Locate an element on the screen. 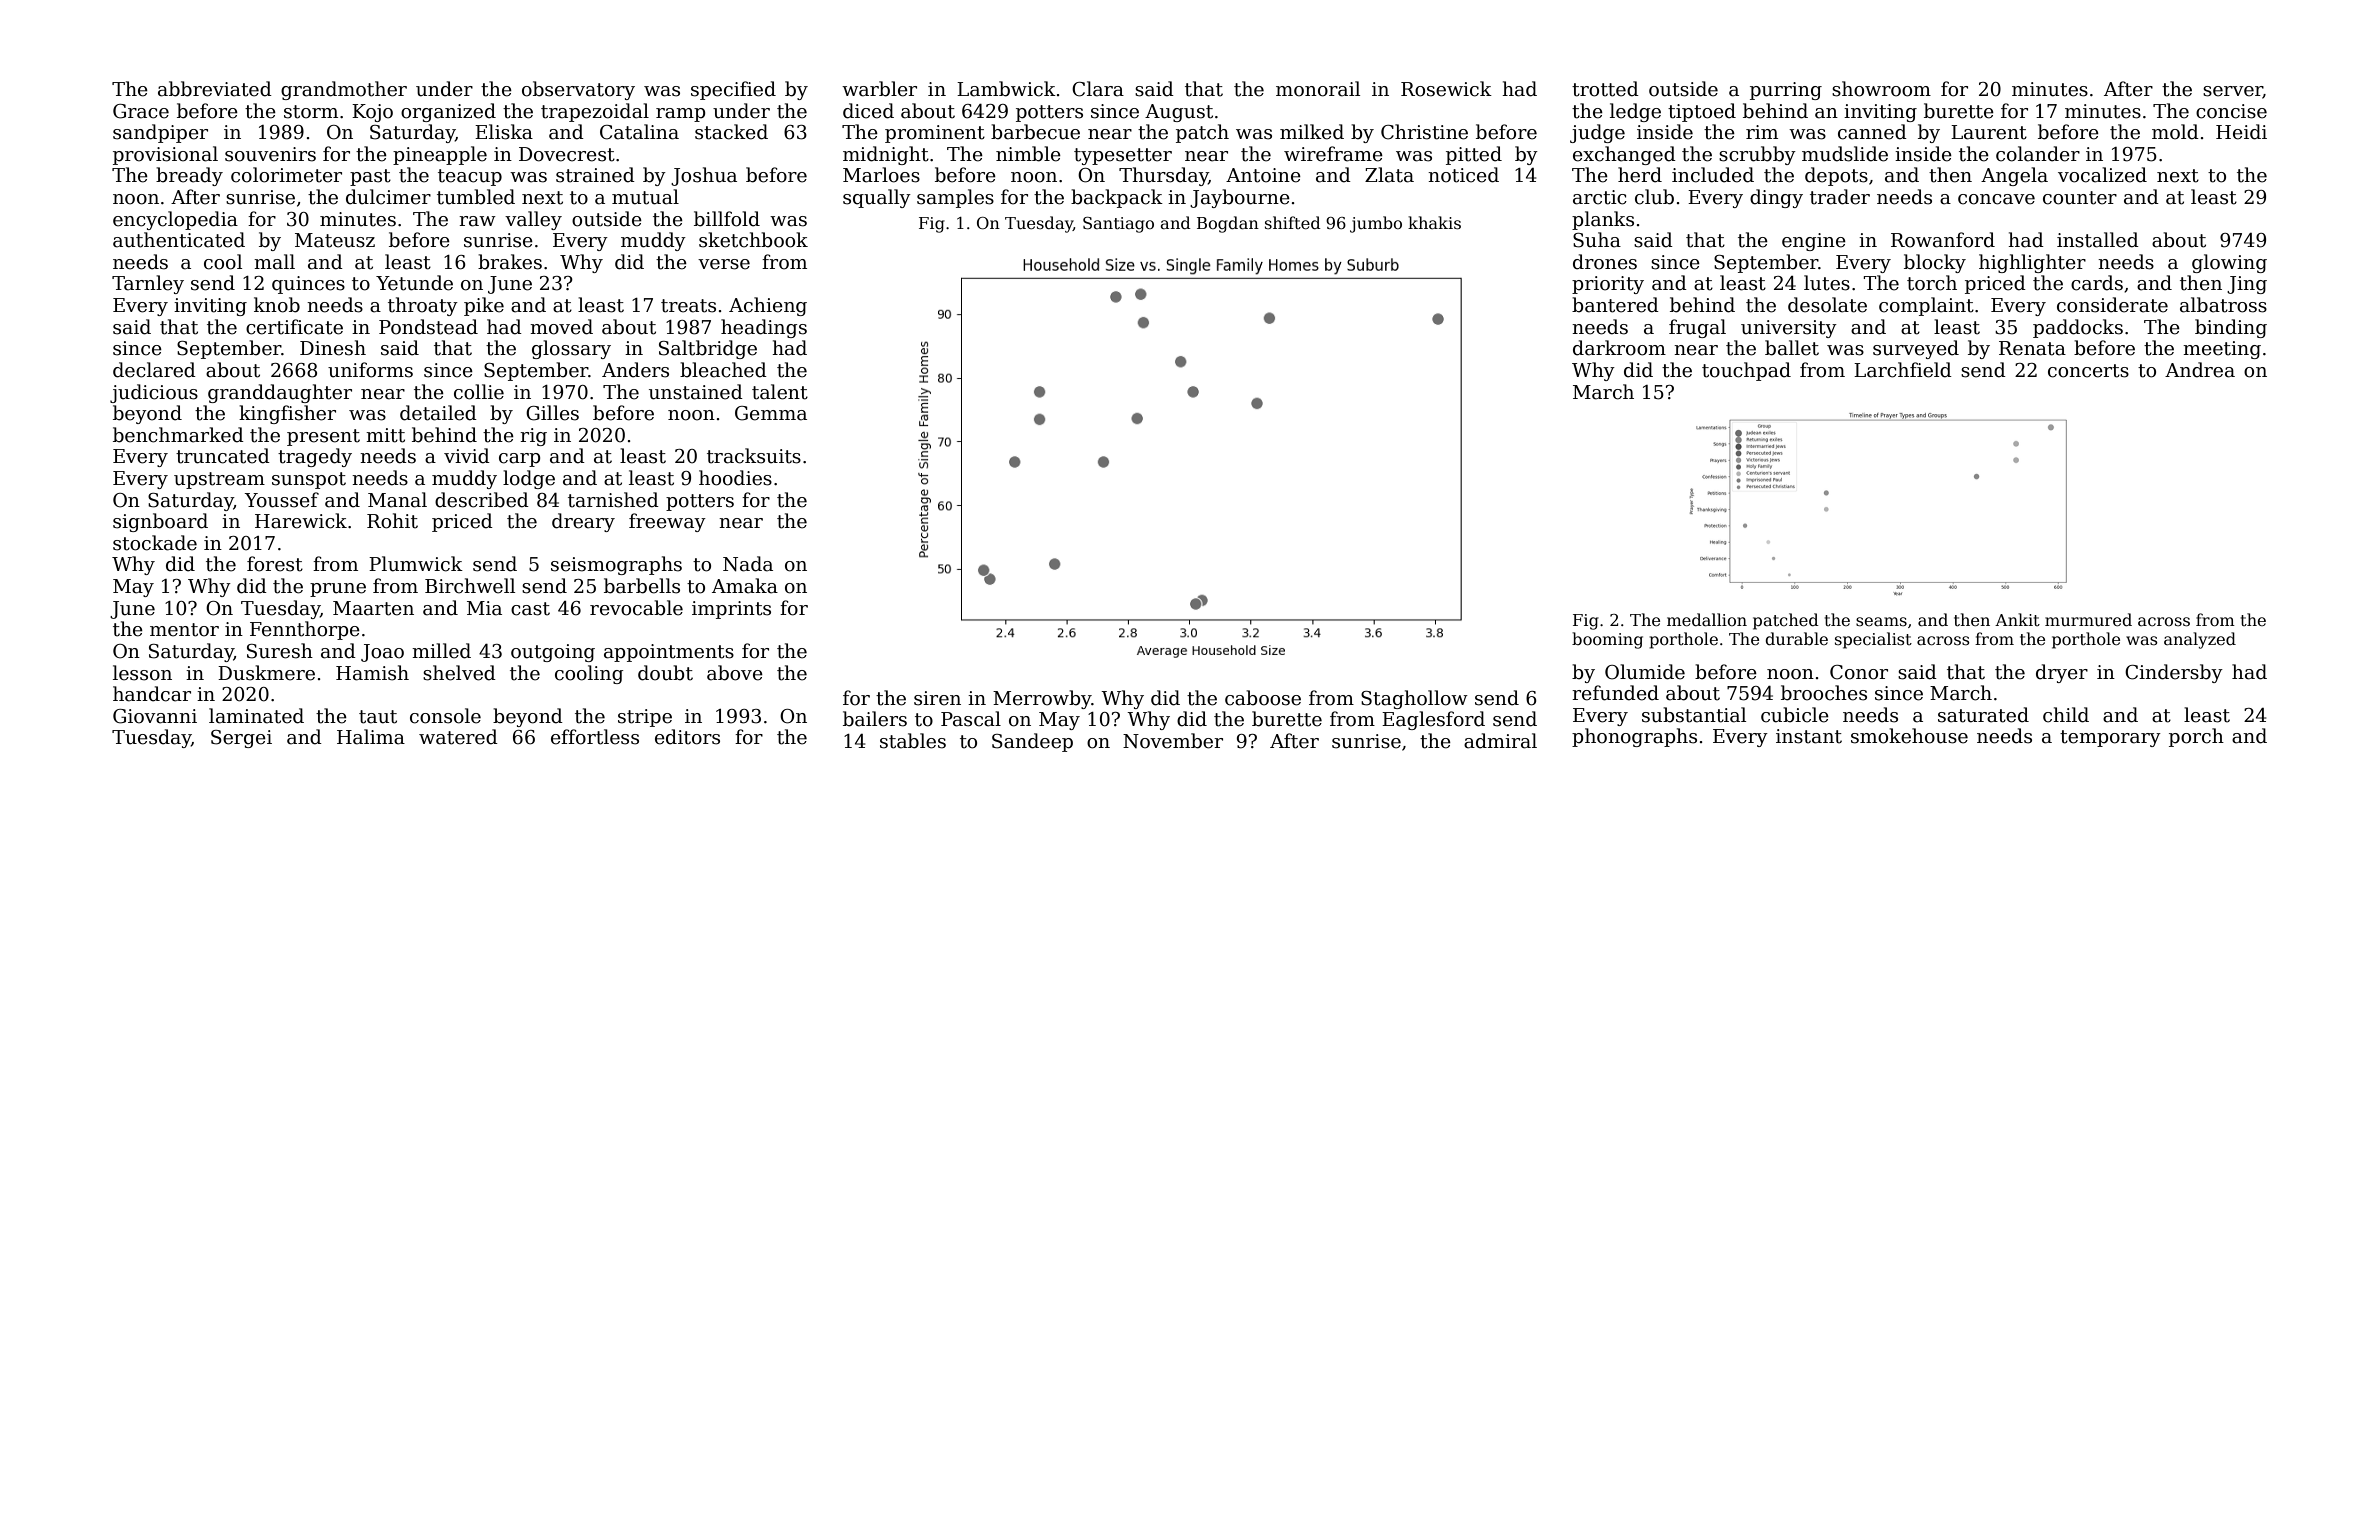  Dinesh is located at coordinates (333, 348).
